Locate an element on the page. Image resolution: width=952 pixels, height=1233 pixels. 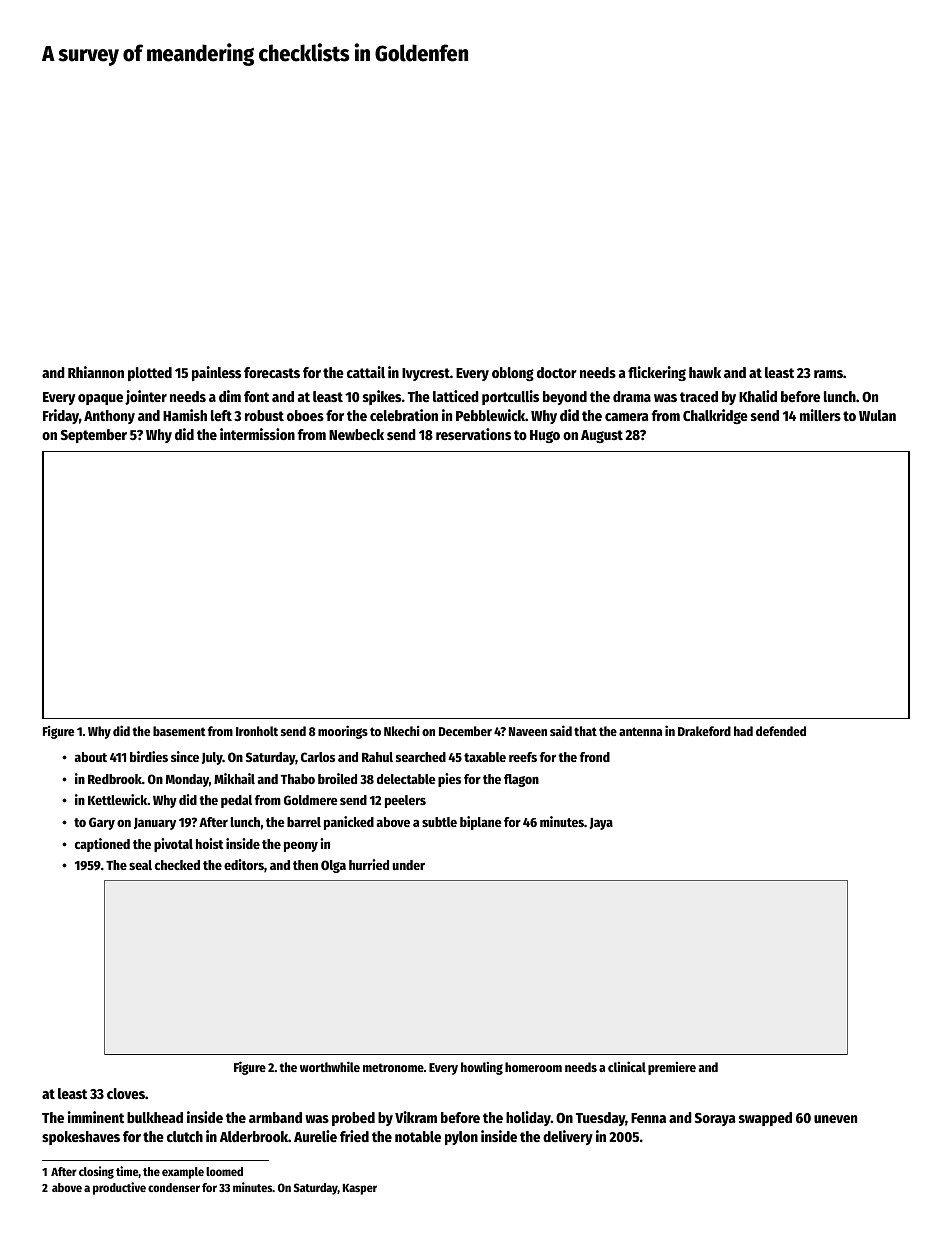
biplane is located at coordinates (481, 823).
